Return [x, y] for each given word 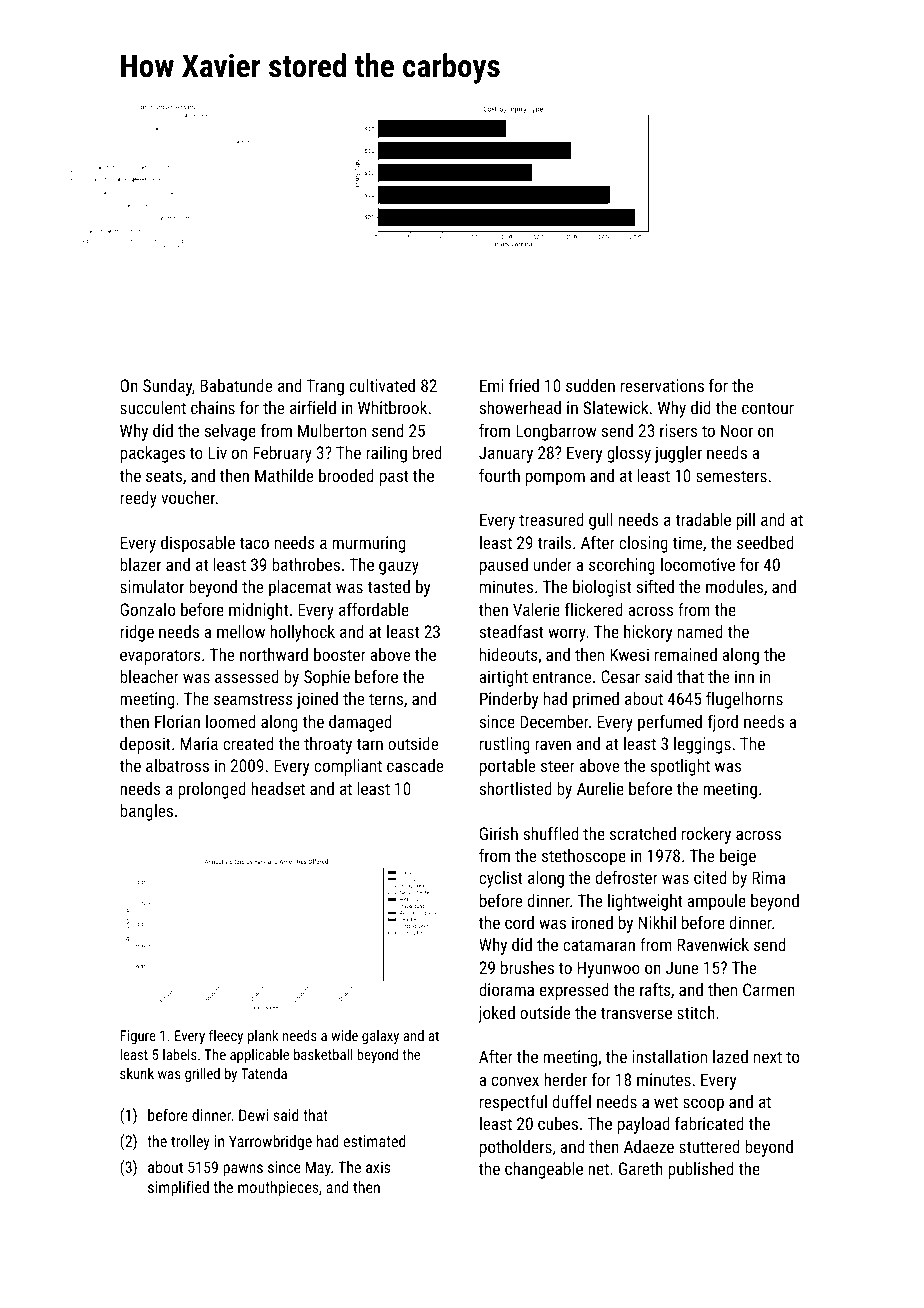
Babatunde [236, 385]
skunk [137, 1073]
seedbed [765, 542]
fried [524, 385]
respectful [513, 1103]
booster [340, 654]
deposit [145, 745]
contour [768, 408]
